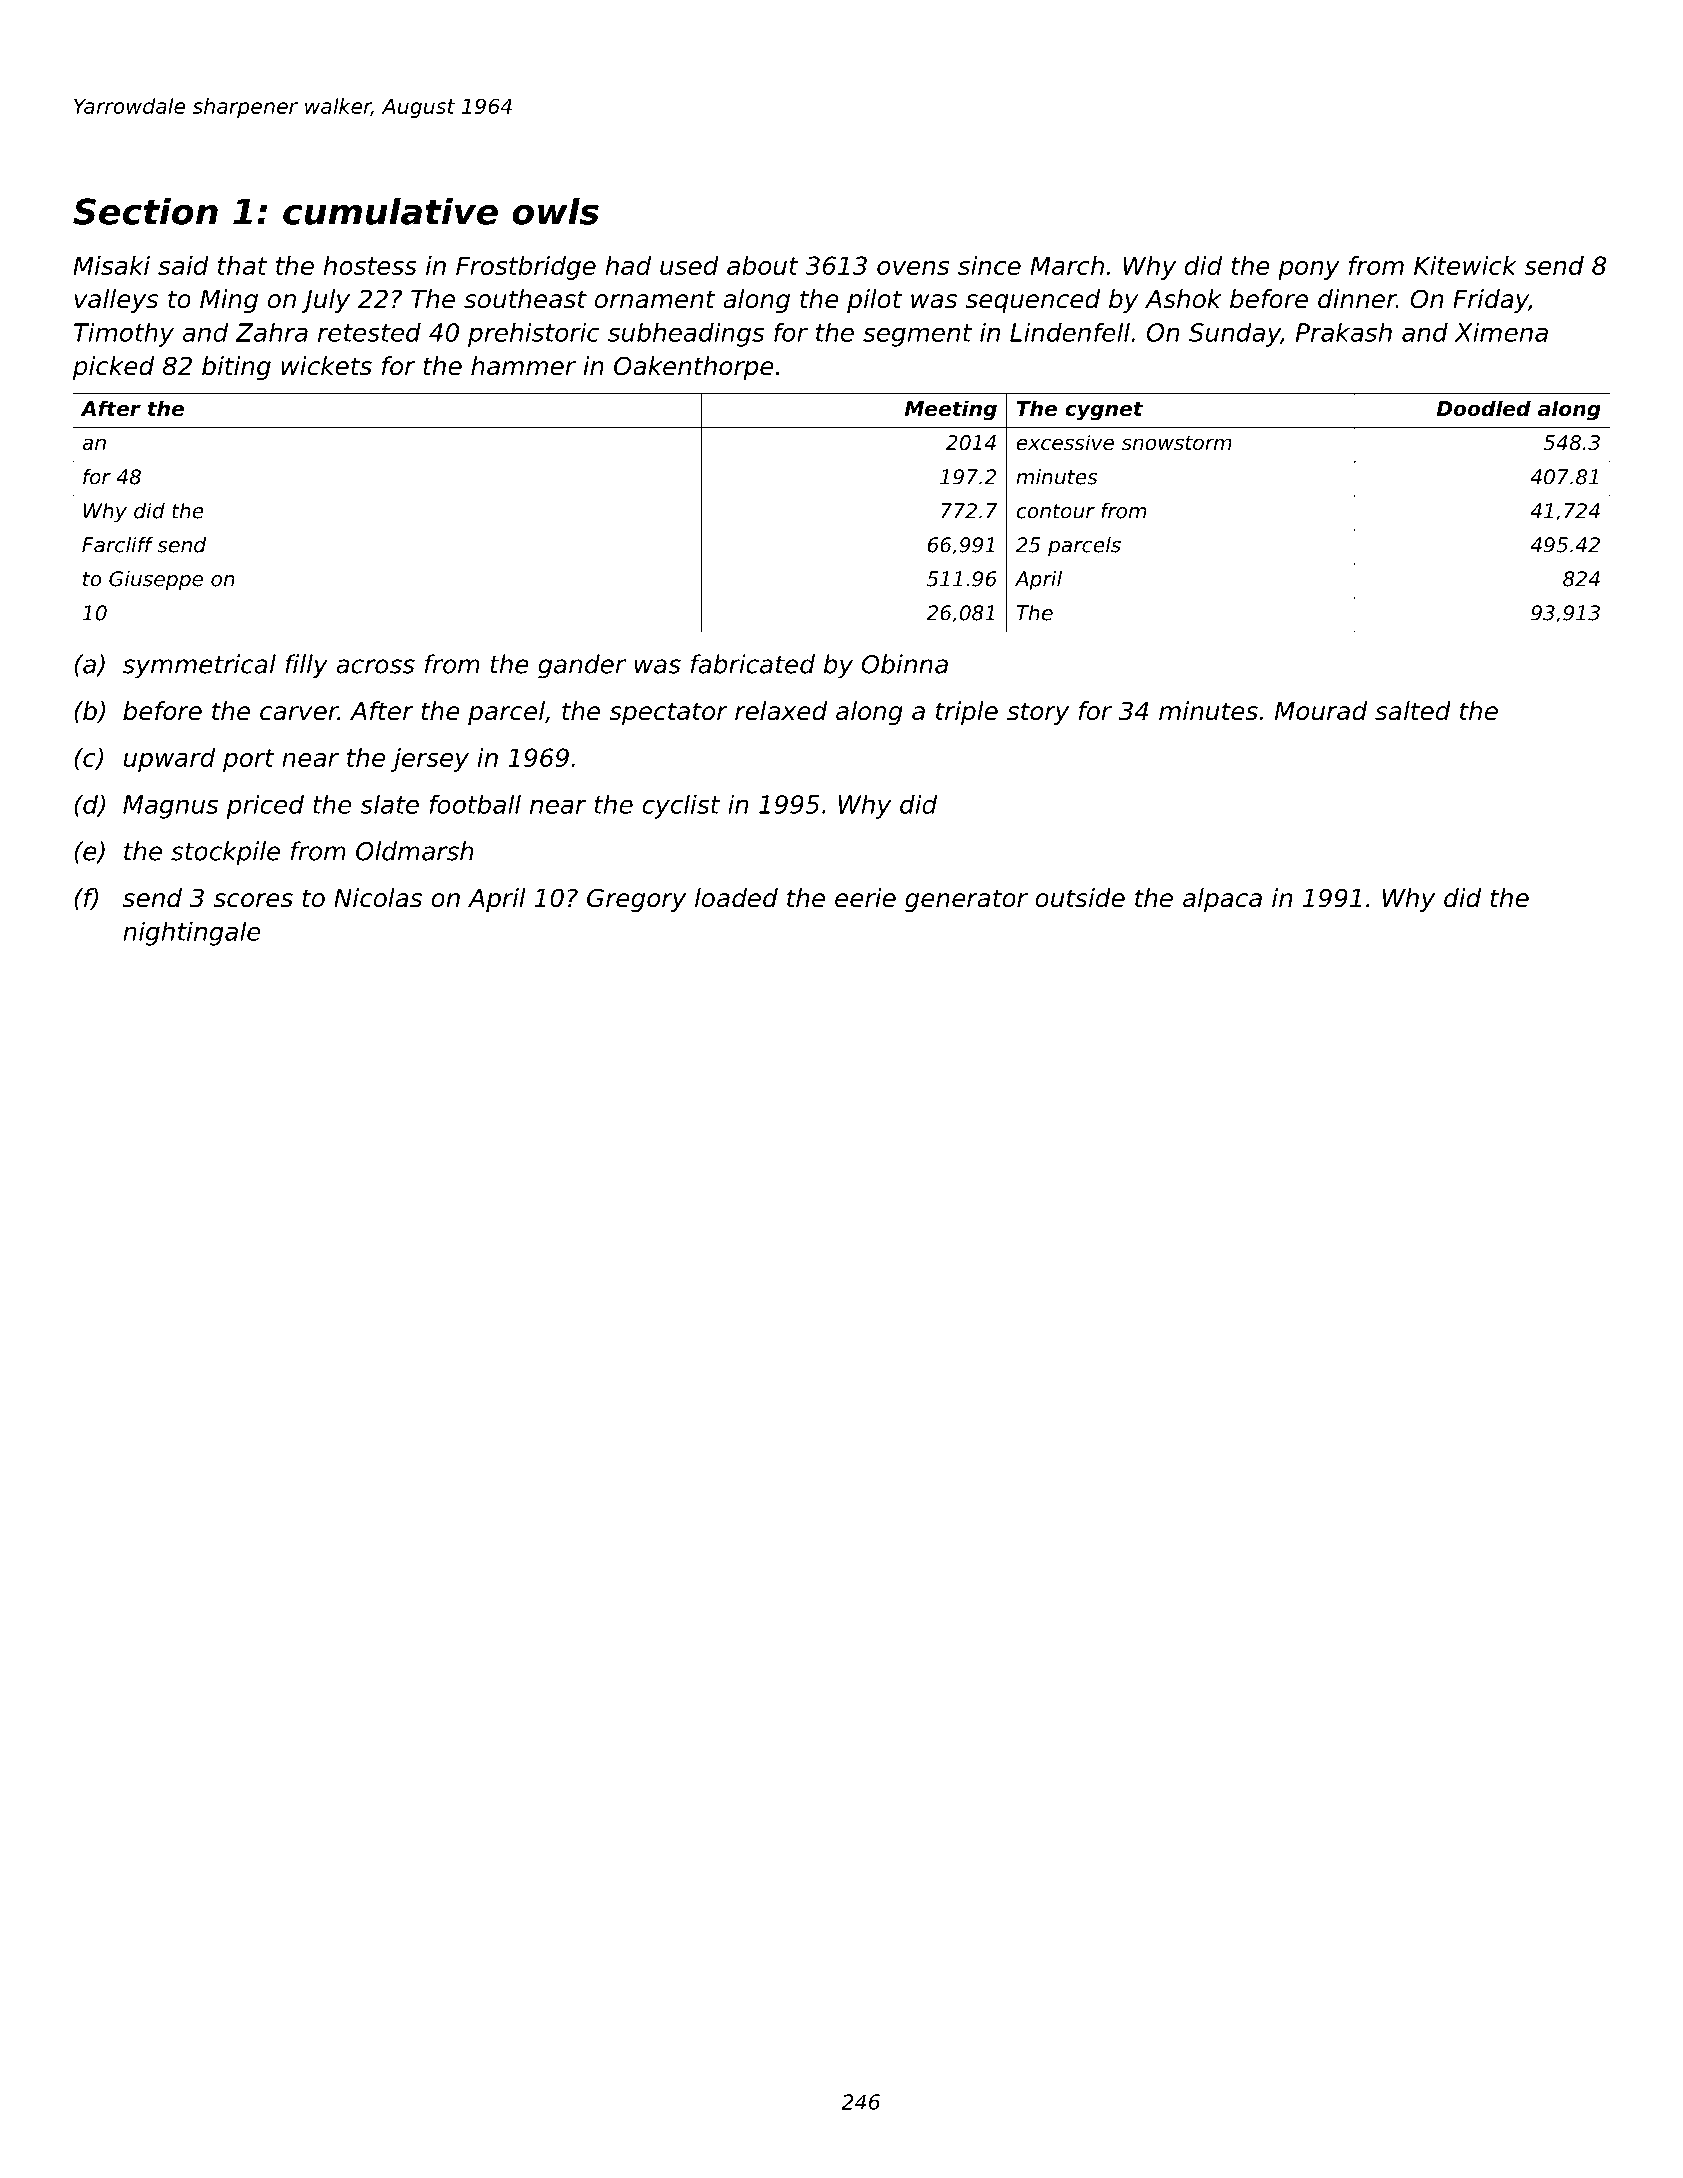 This image has width=1683, height=2178. Describe the element at coordinates (582, 666) in the image. I see `gander` at that location.
